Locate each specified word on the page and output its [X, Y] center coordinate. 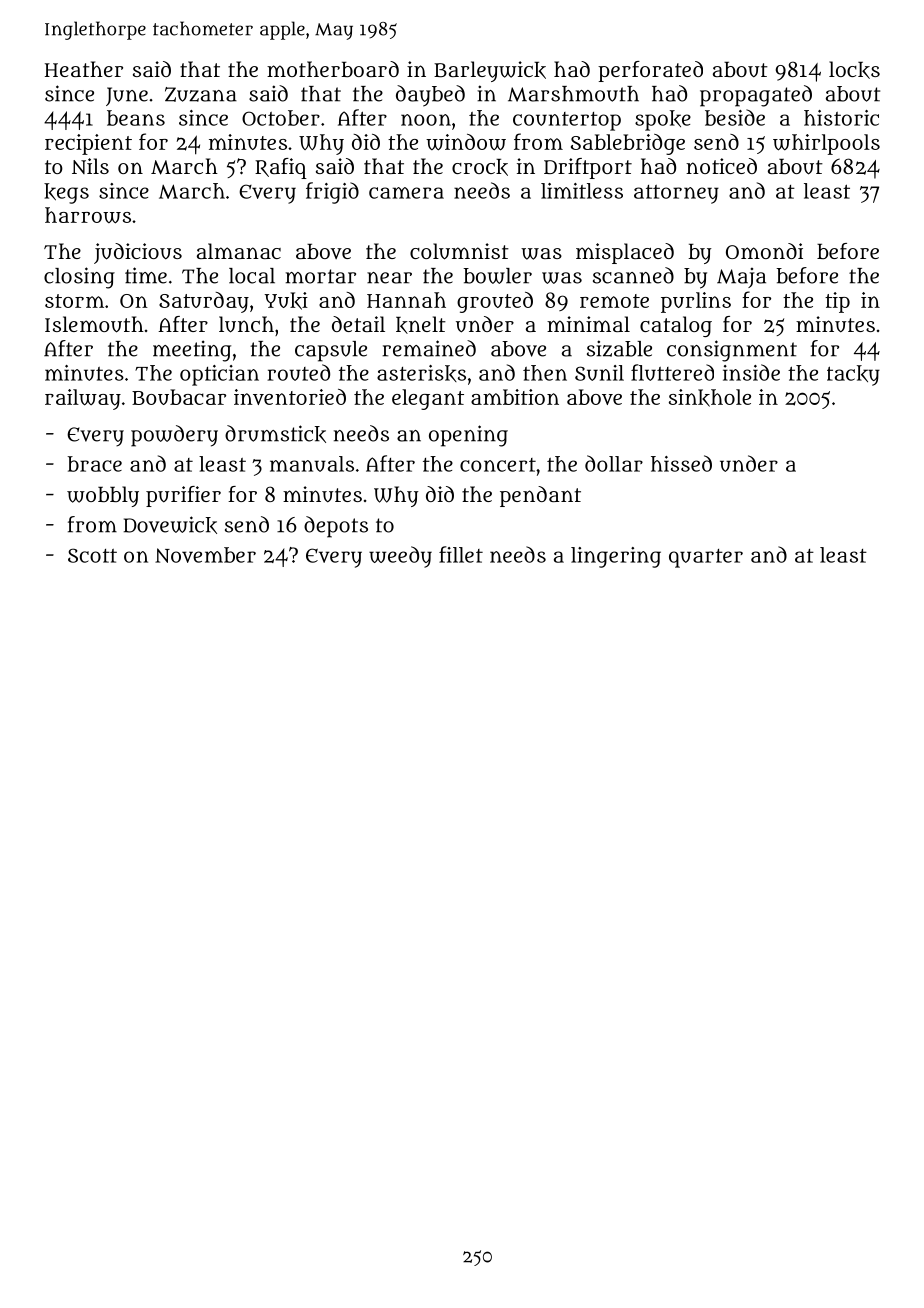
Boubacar [179, 397]
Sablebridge [628, 144]
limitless [582, 191]
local [252, 276]
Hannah [406, 300]
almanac [239, 251]
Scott [92, 555]
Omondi [764, 251]
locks [854, 70]
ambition [515, 397]
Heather [84, 69]
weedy [400, 557]
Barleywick [490, 71]
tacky [853, 375]
